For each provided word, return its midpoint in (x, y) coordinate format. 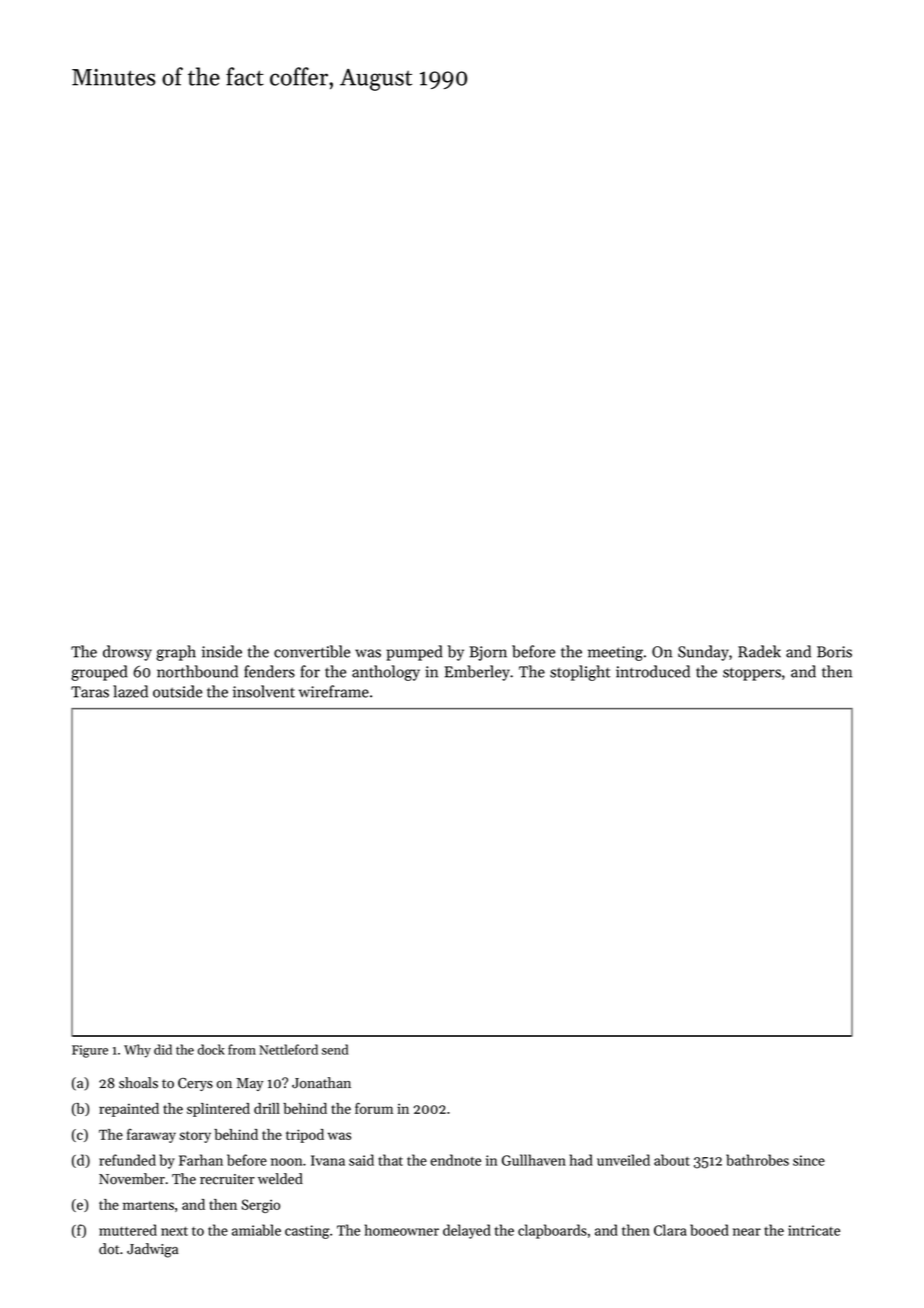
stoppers (752, 674)
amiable (256, 1230)
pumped (414, 653)
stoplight (580, 673)
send (335, 1049)
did (163, 1049)
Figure (90, 1051)
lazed (130, 691)
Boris (834, 652)
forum (374, 1108)
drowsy (127, 653)
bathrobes (757, 1160)
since (809, 1160)
